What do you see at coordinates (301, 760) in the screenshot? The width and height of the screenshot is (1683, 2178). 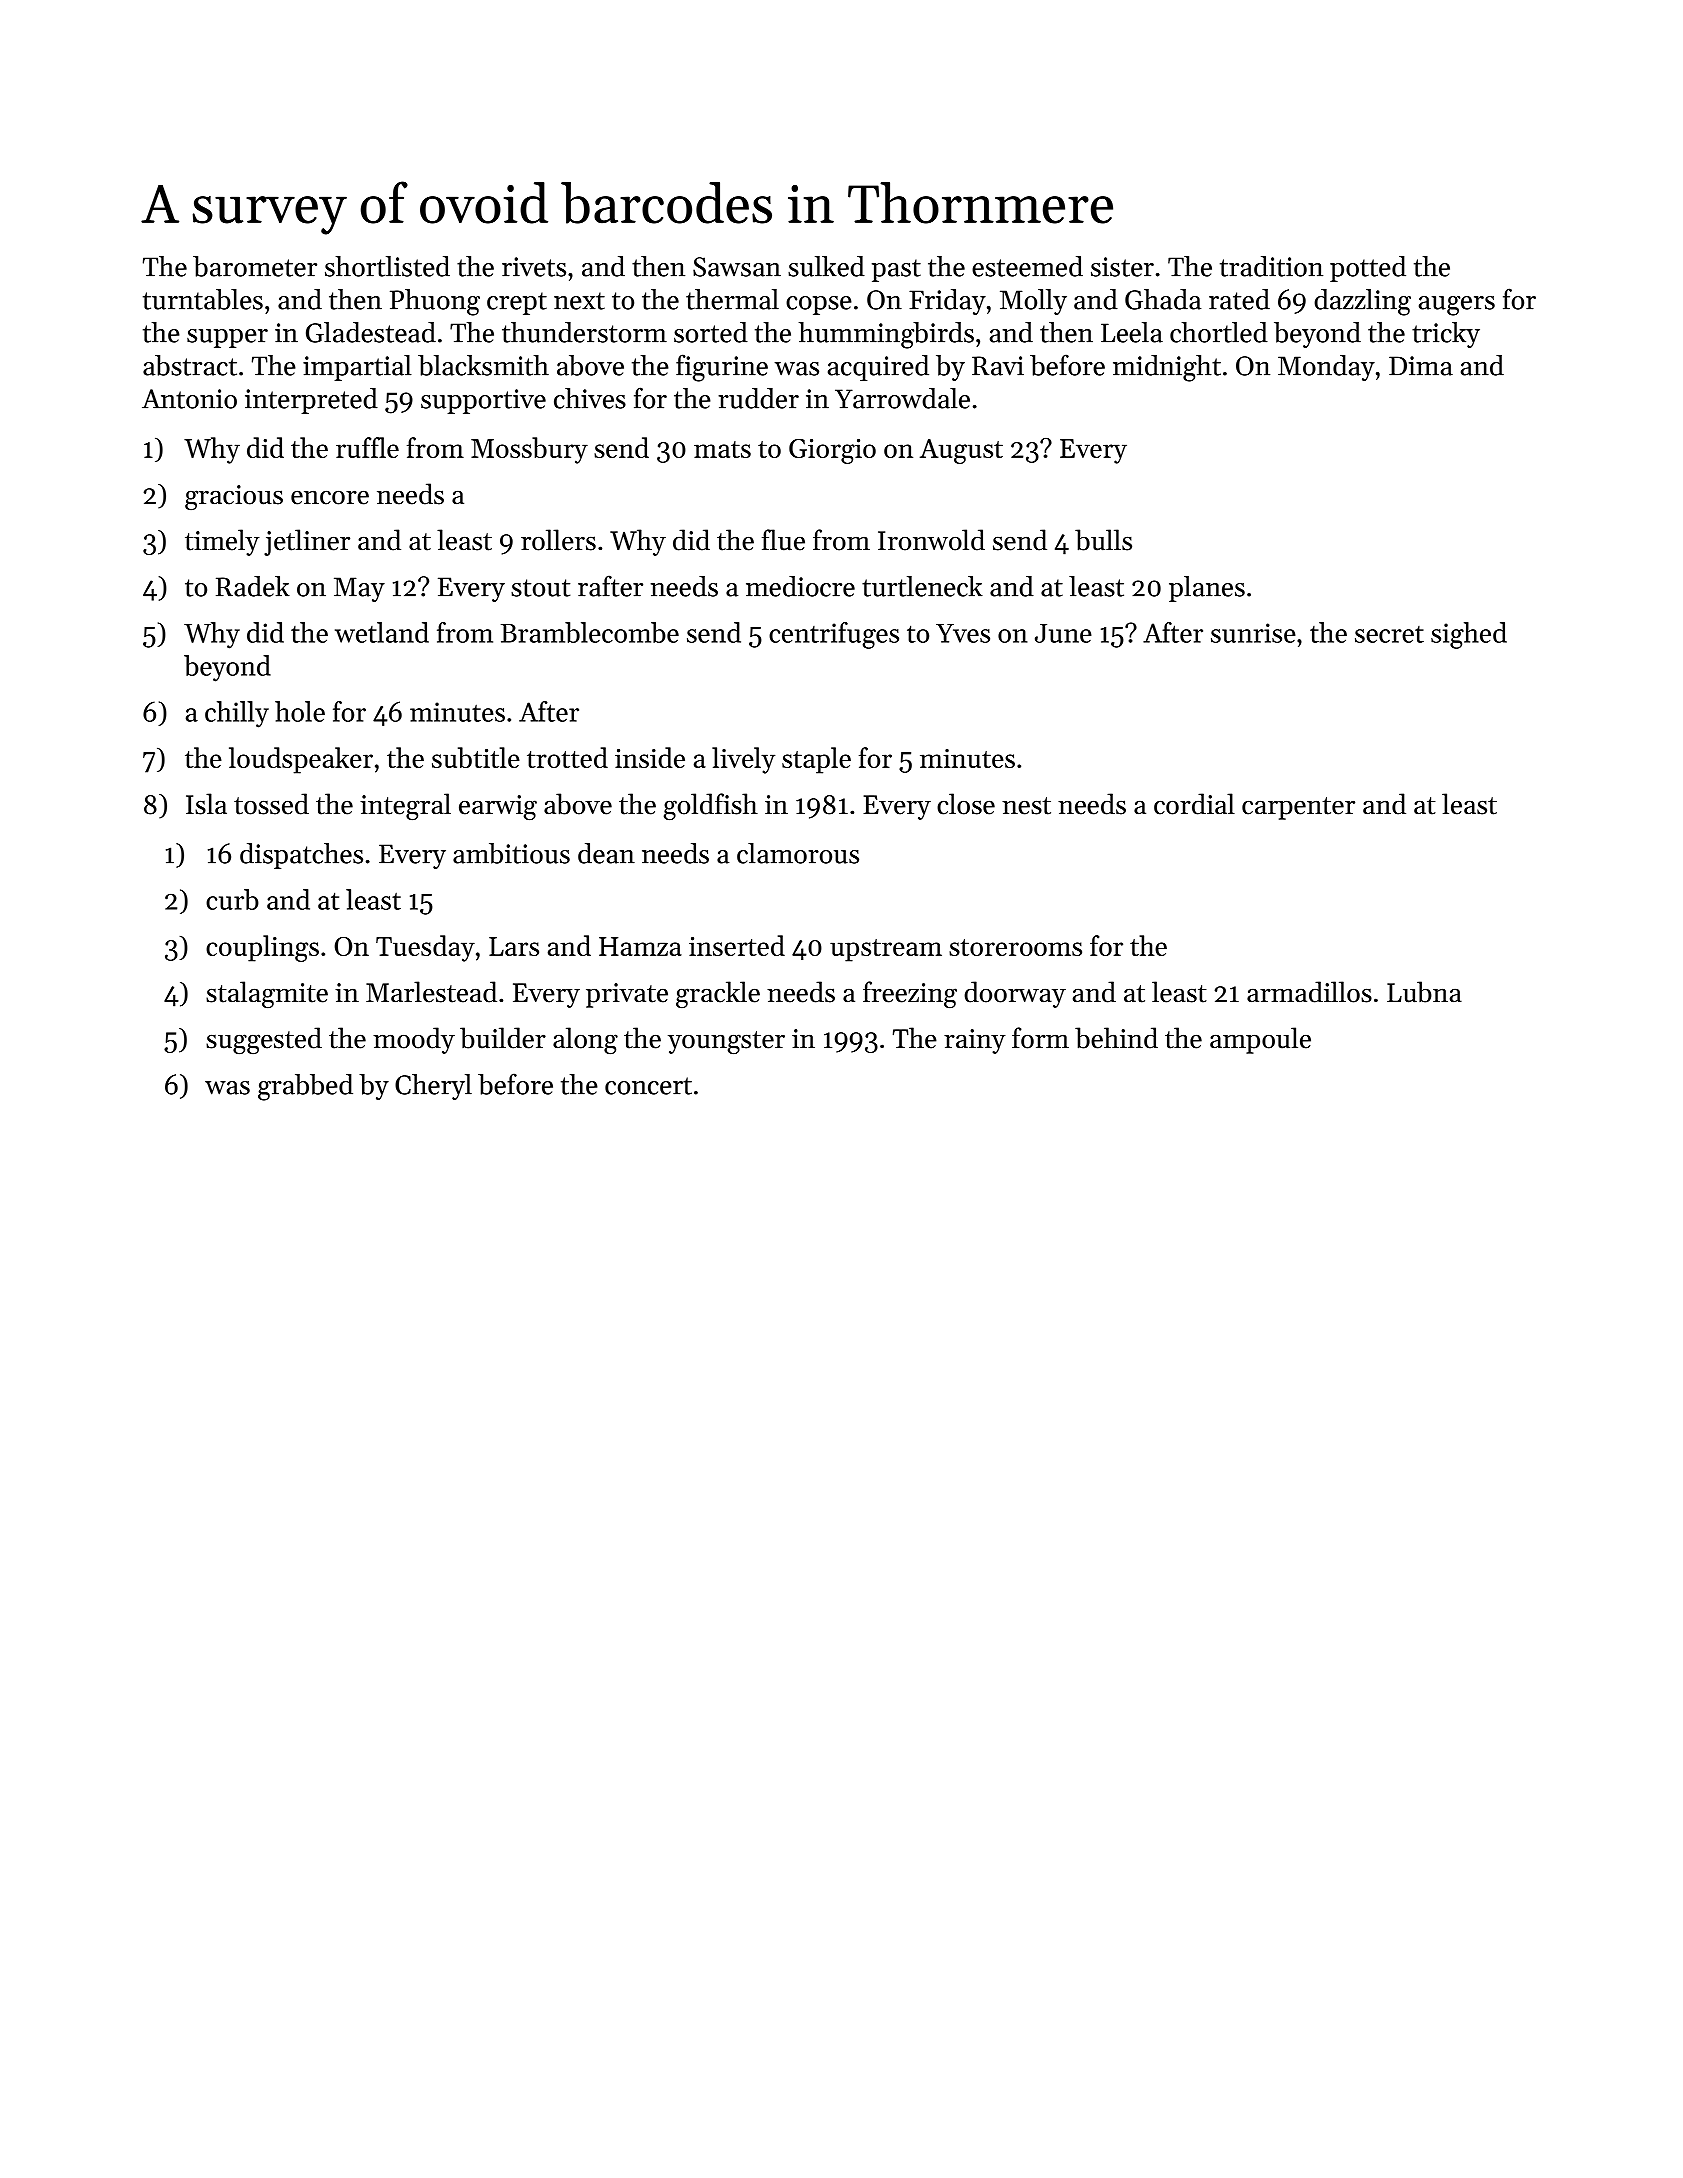 I see `loudspeaker` at bounding box center [301, 760].
